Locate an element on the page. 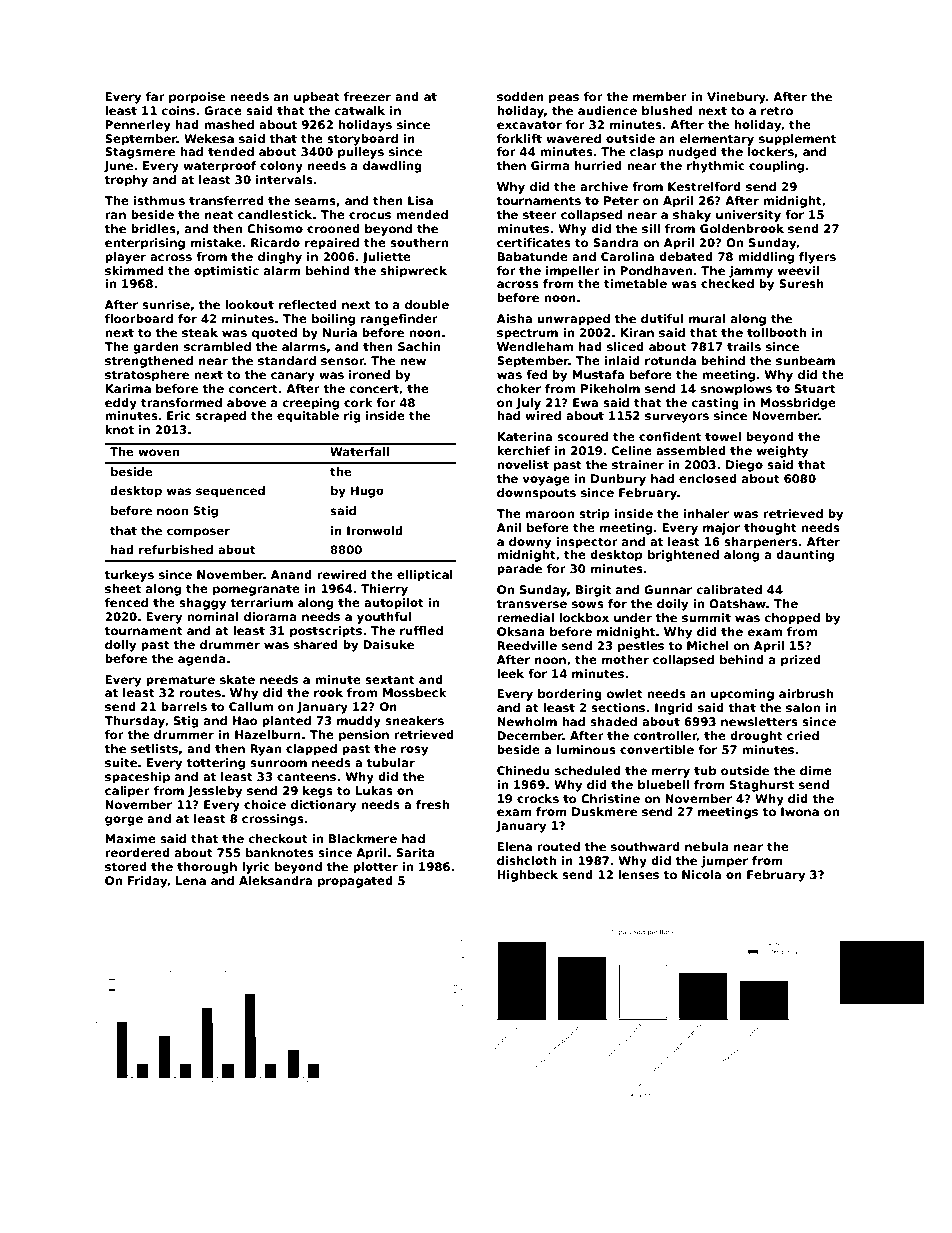 This image has height=1233, width=952. upbeat is located at coordinates (317, 98).
